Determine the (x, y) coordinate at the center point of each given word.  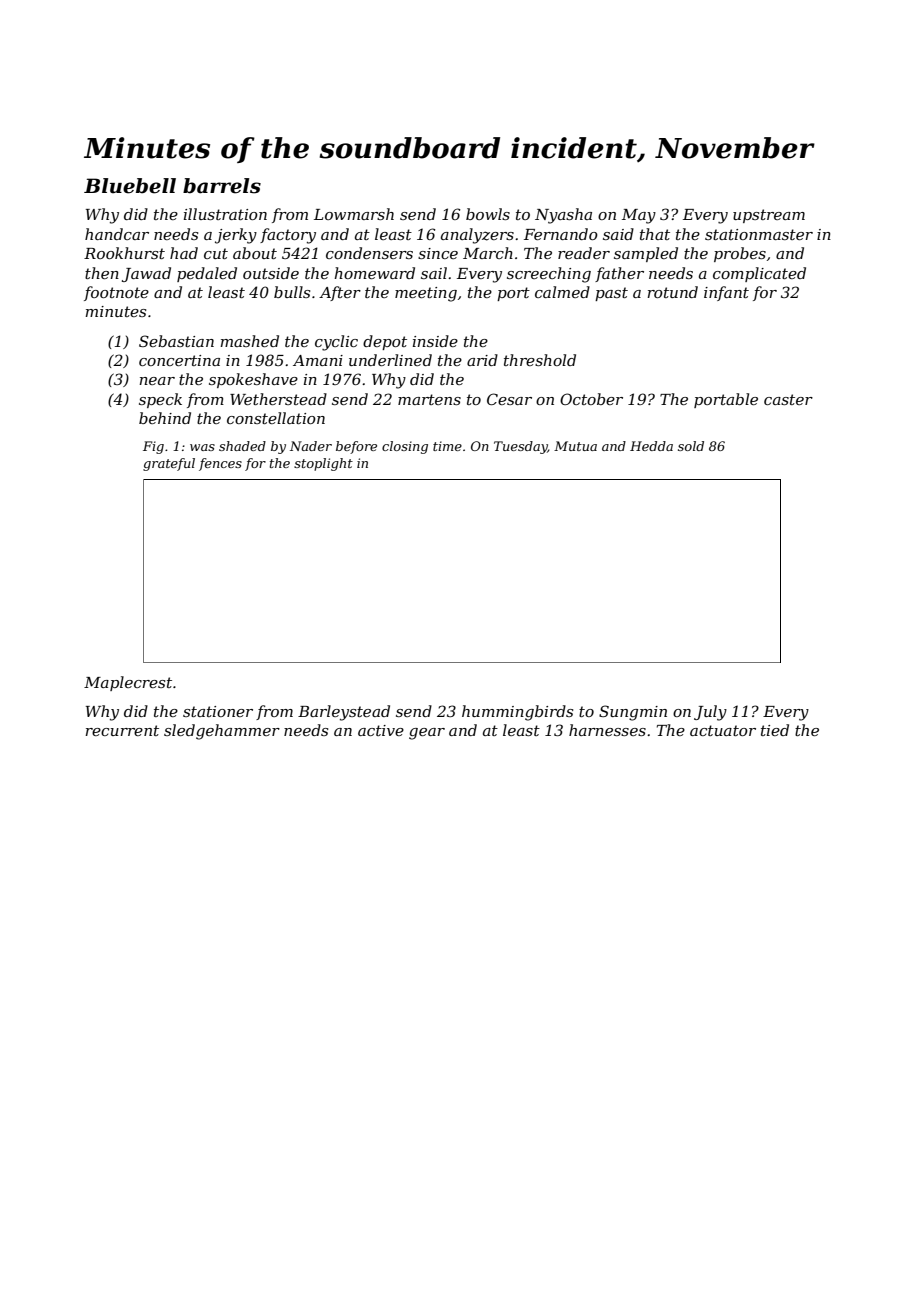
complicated (759, 274)
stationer (218, 711)
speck (160, 400)
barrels (222, 186)
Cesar (509, 399)
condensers (369, 253)
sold (691, 446)
